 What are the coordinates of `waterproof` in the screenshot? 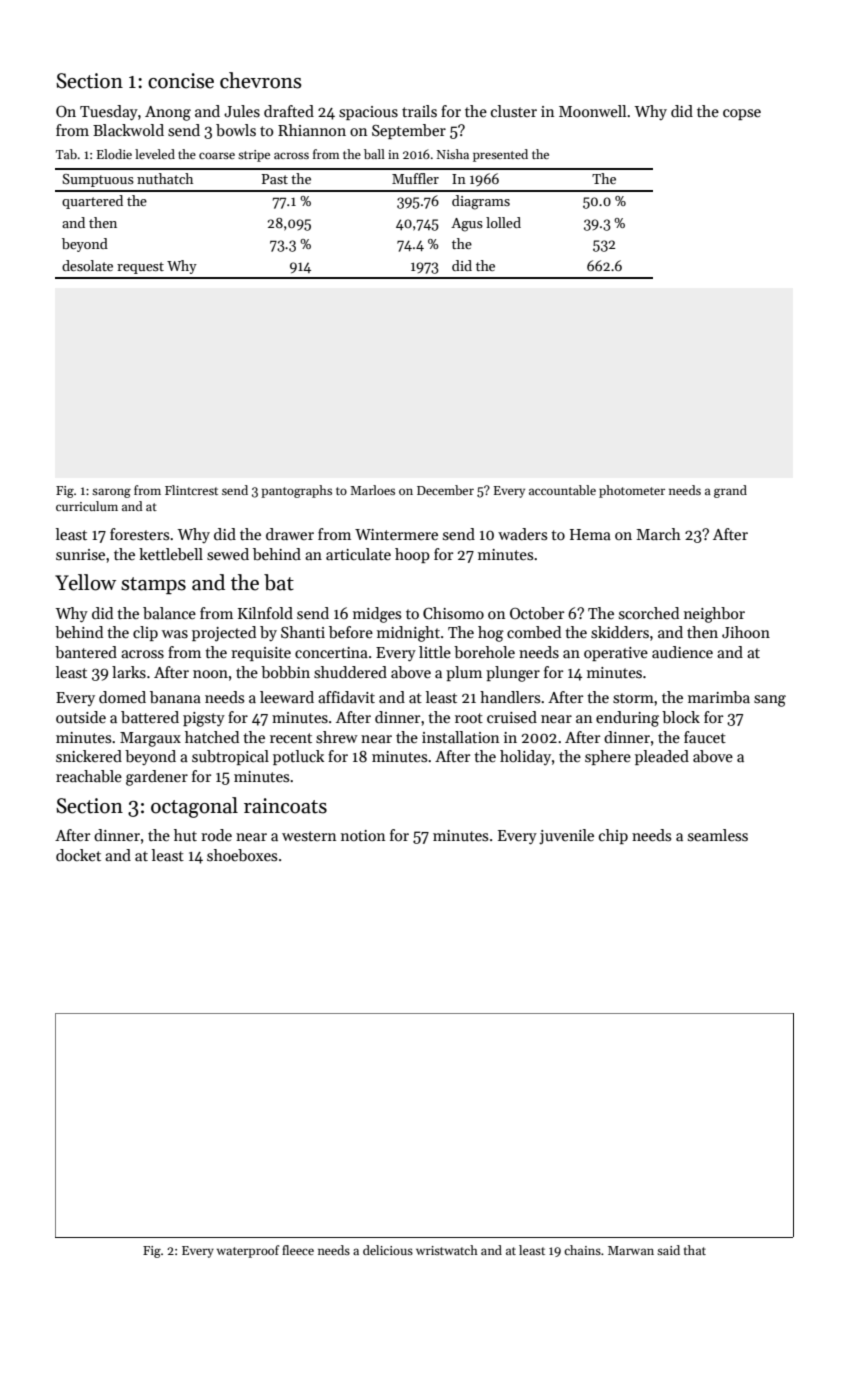 It's located at (248, 1251).
